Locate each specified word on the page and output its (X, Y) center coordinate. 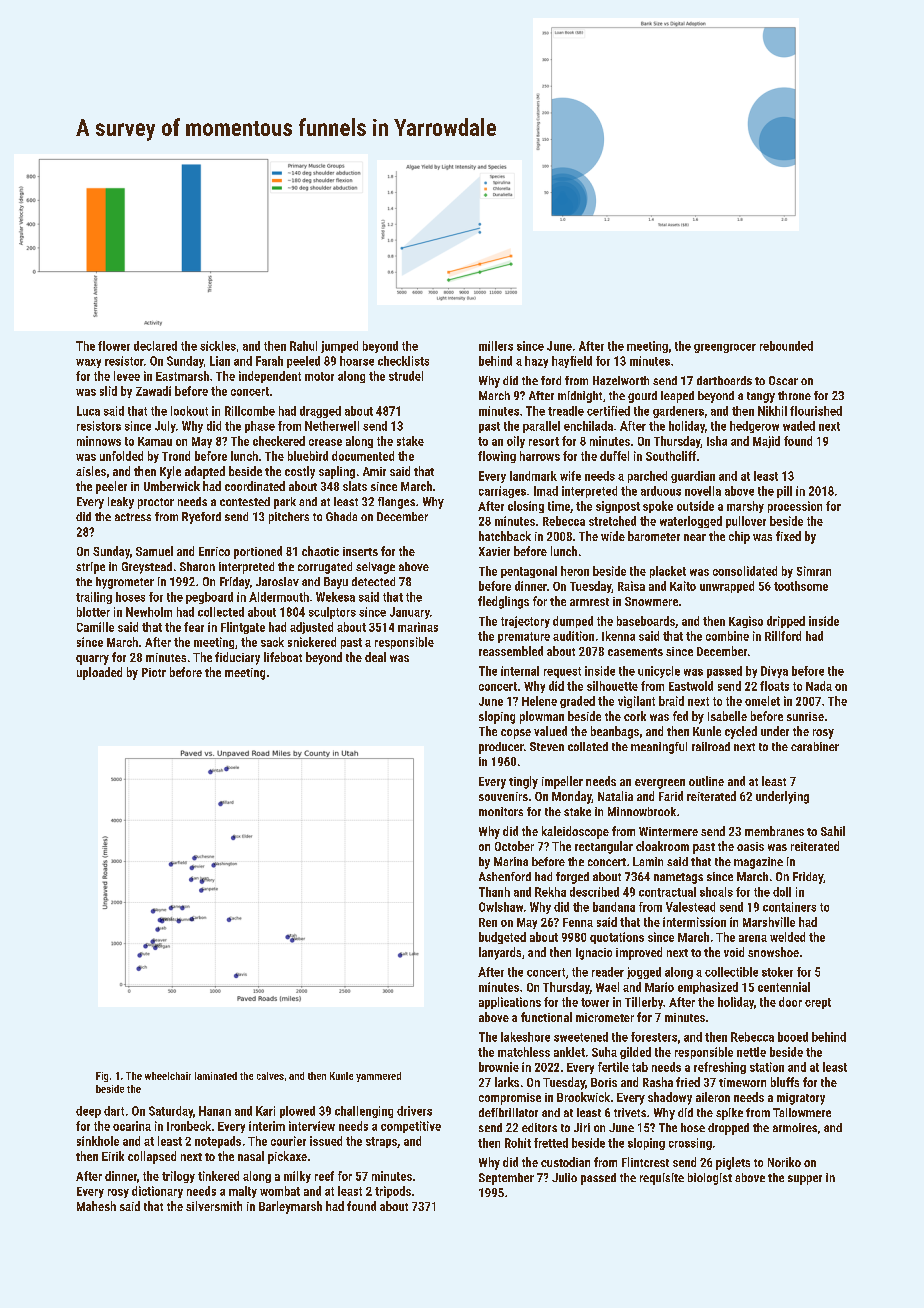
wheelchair (168, 1076)
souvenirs (503, 796)
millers (496, 346)
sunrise (805, 716)
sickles (218, 346)
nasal (251, 1156)
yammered (378, 1077)
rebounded (786, 346)
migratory (801, 1099)
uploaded (99, 673)
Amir (374, 471)
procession (795, 507)
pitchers (289, 518)
